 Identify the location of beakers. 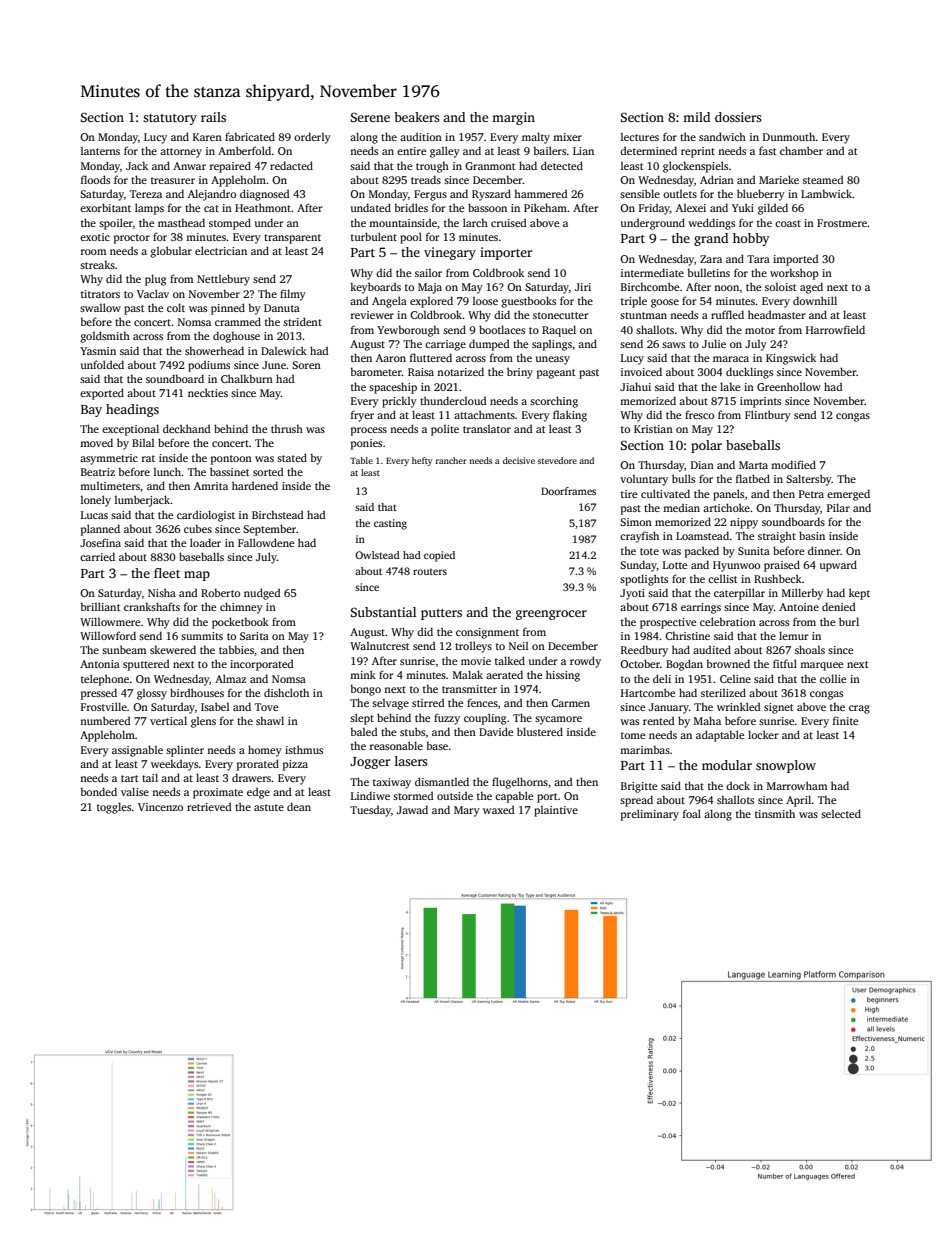
(417, 117).
